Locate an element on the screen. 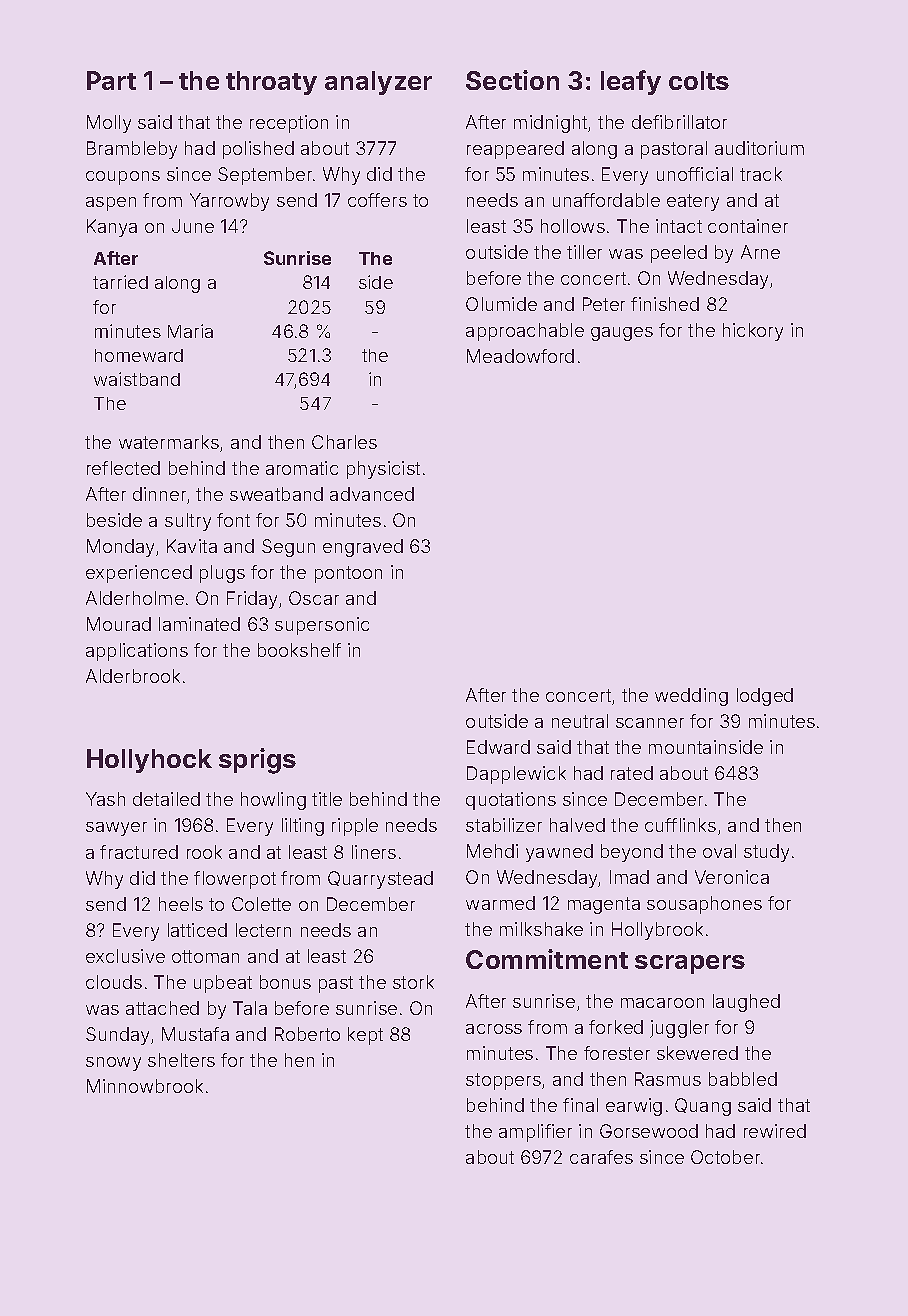 Image resolution: width=908 pixels, height=1316 pixels. wedding is located at coordinates (691, 697).
